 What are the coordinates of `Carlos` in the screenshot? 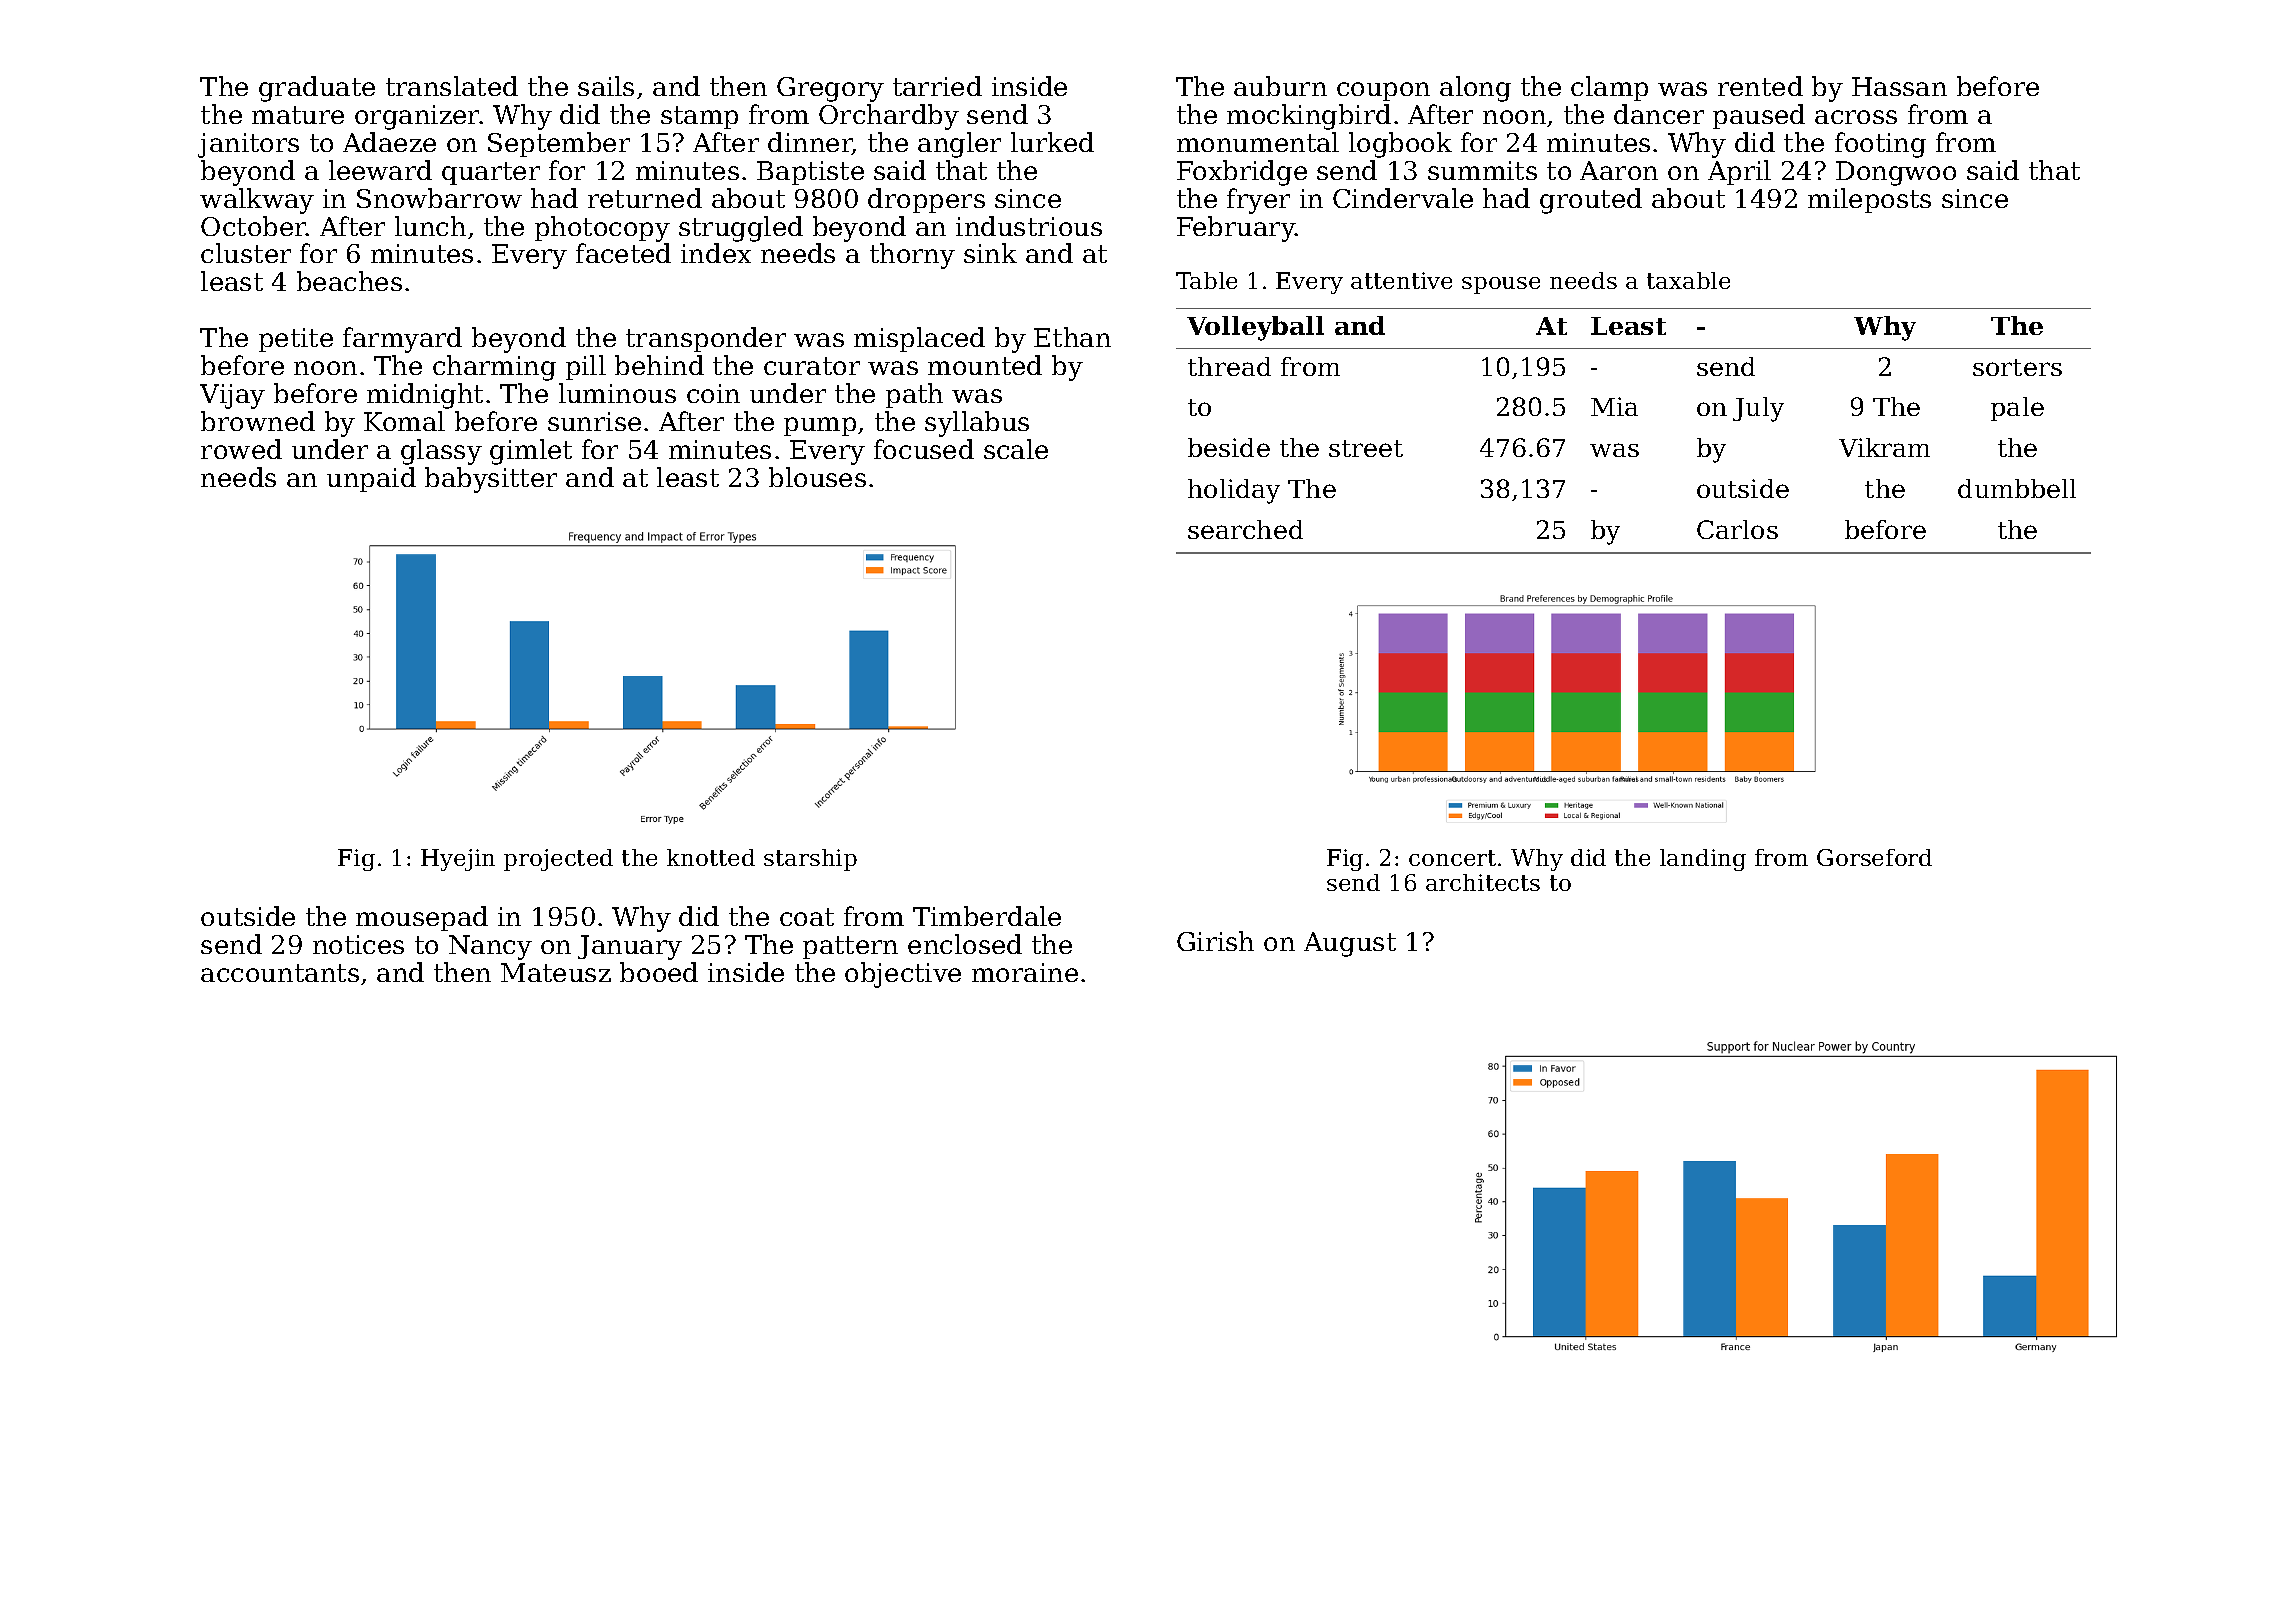 It's located at (1737, 529).
